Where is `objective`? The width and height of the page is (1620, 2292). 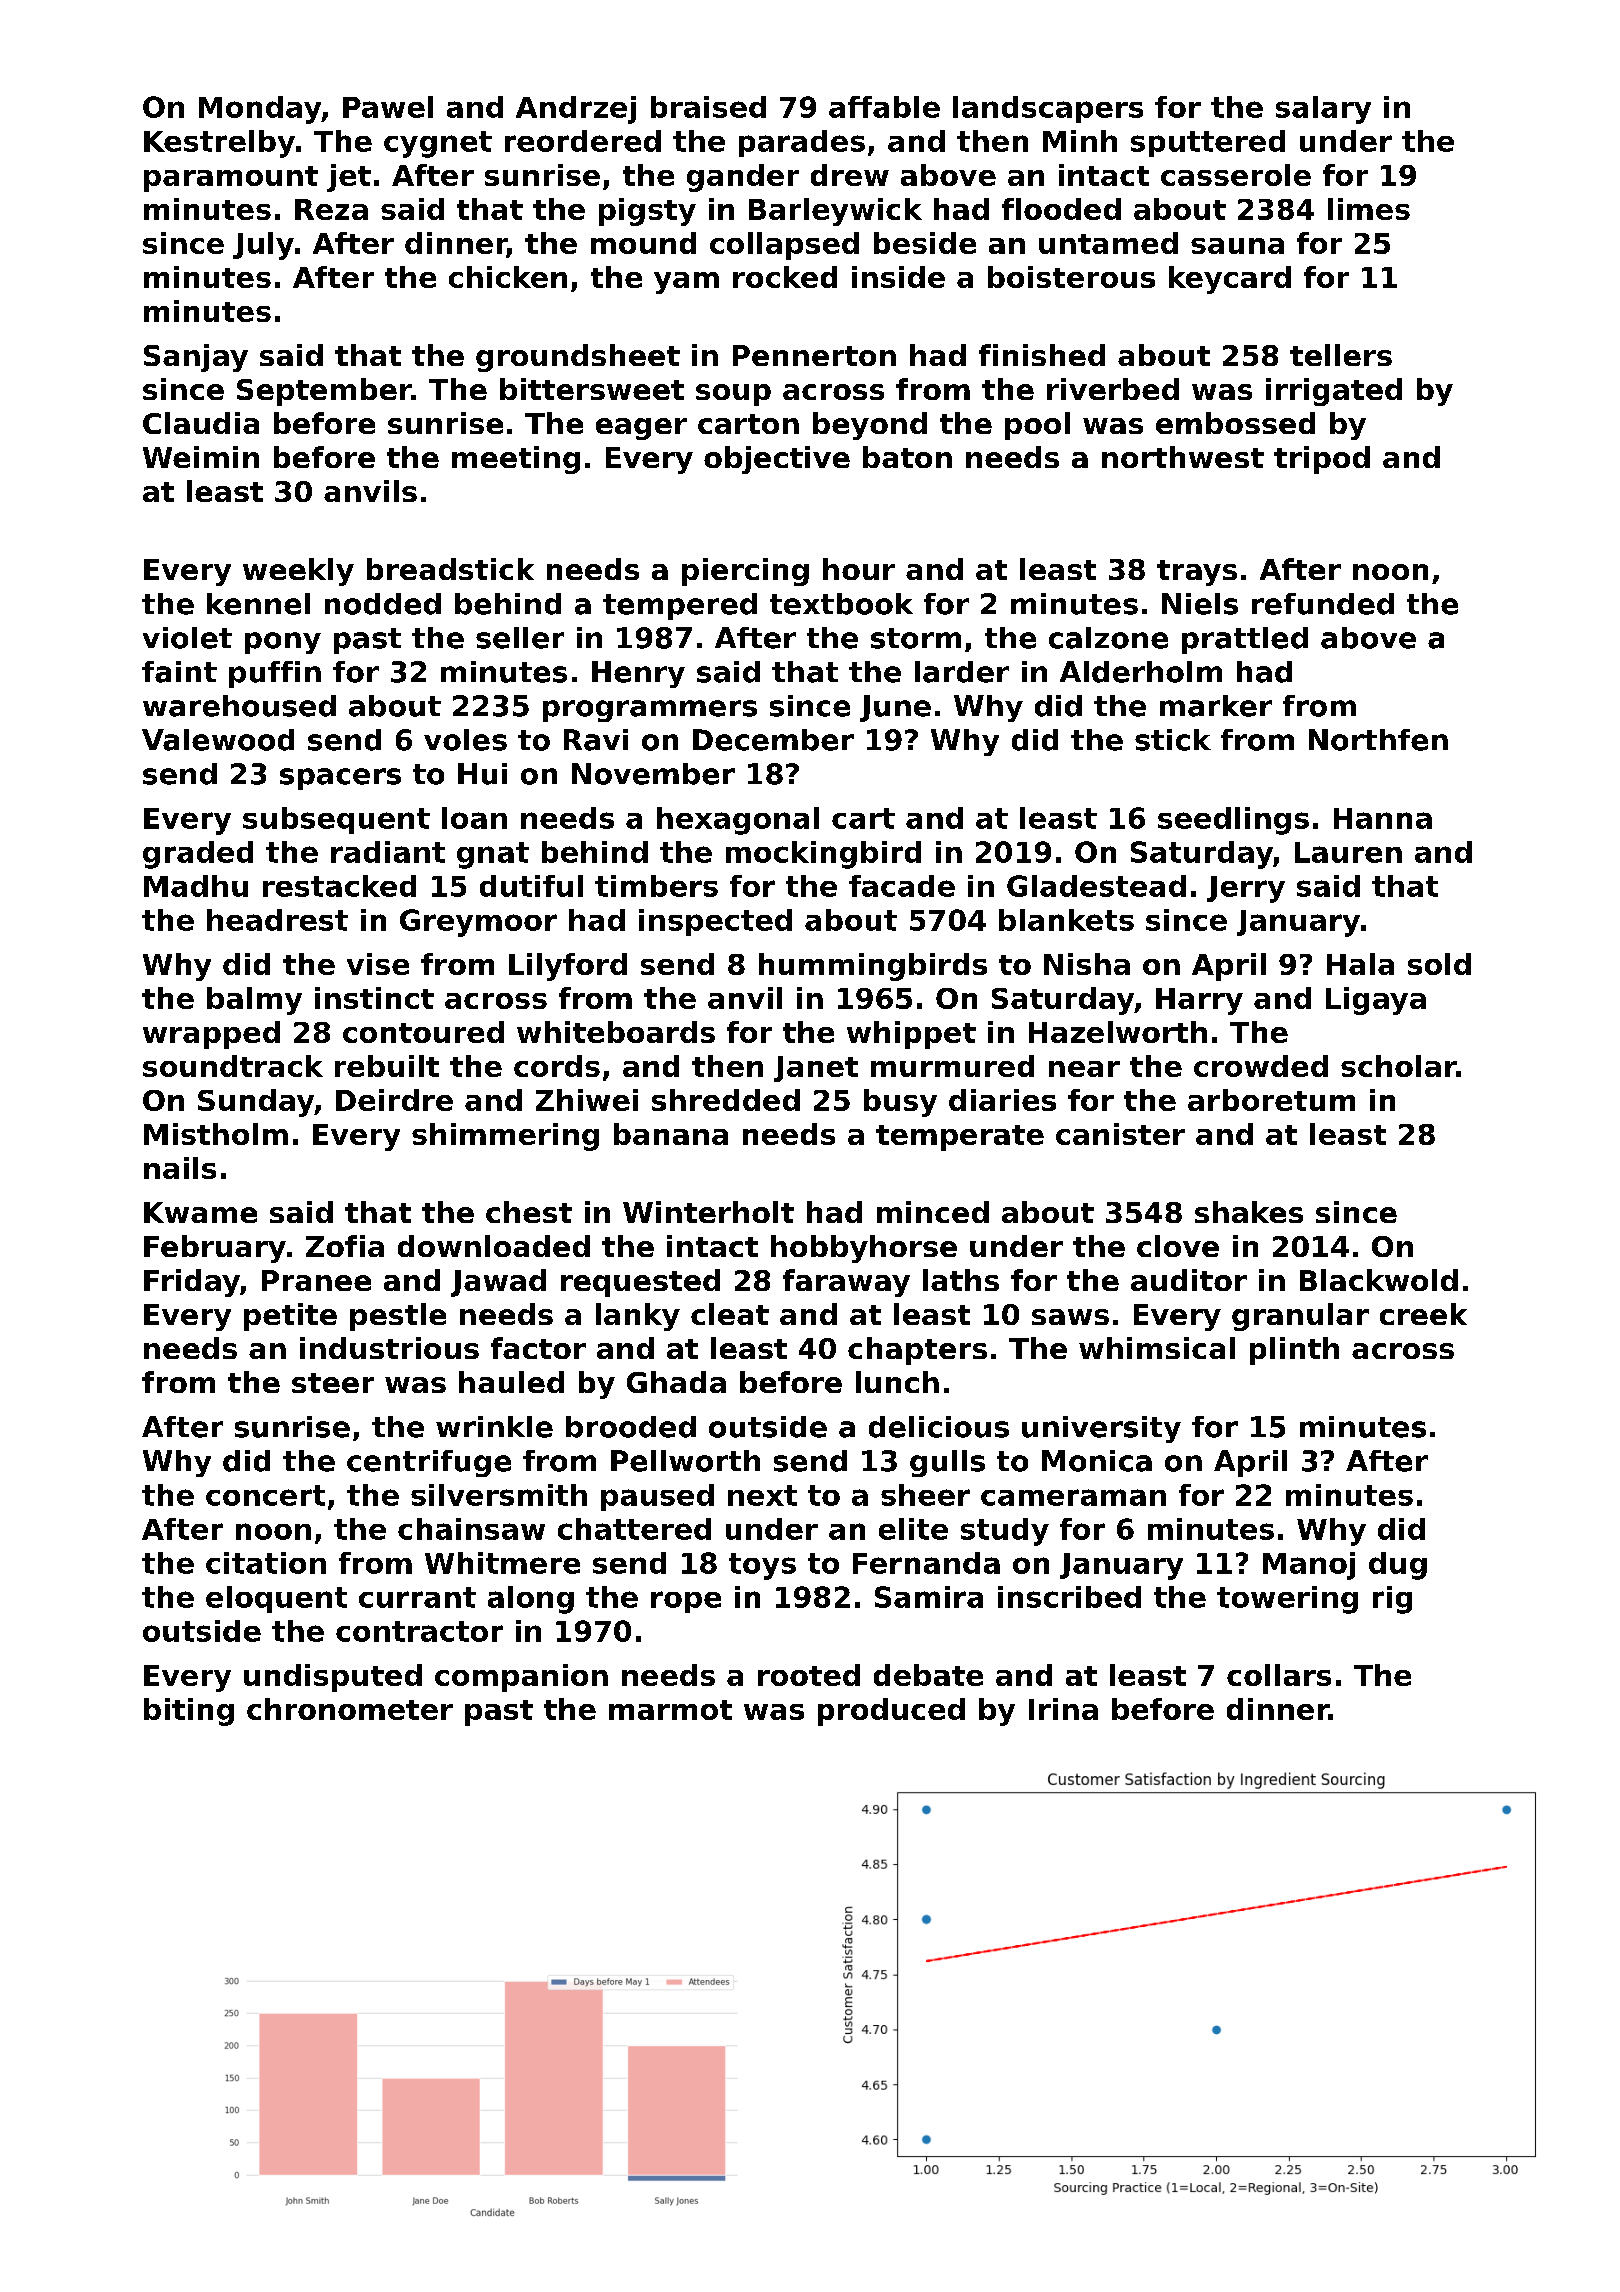
objective is located at coordinates (777, 460).
